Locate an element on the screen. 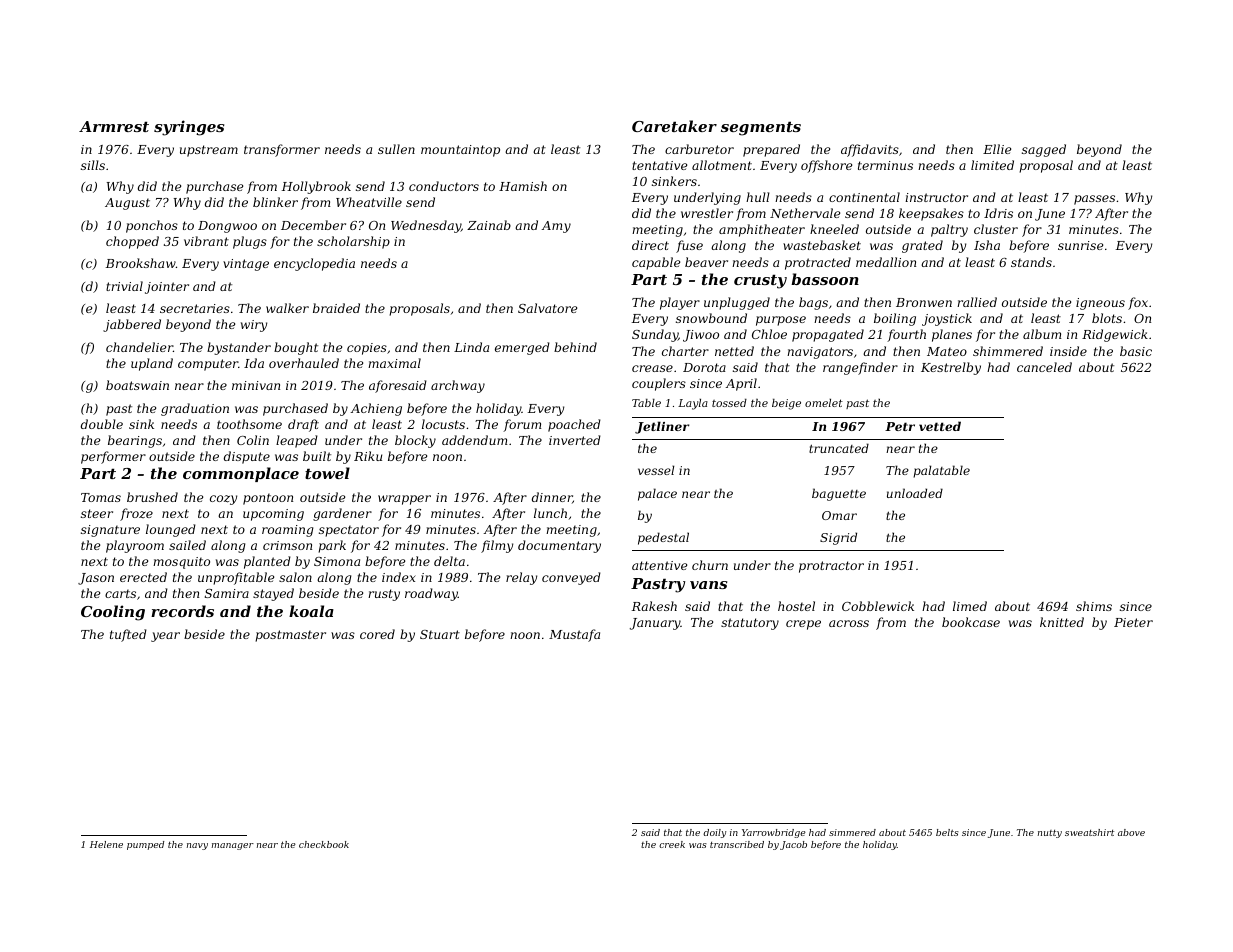  Jetliner is located at coordinates (662, 427).
